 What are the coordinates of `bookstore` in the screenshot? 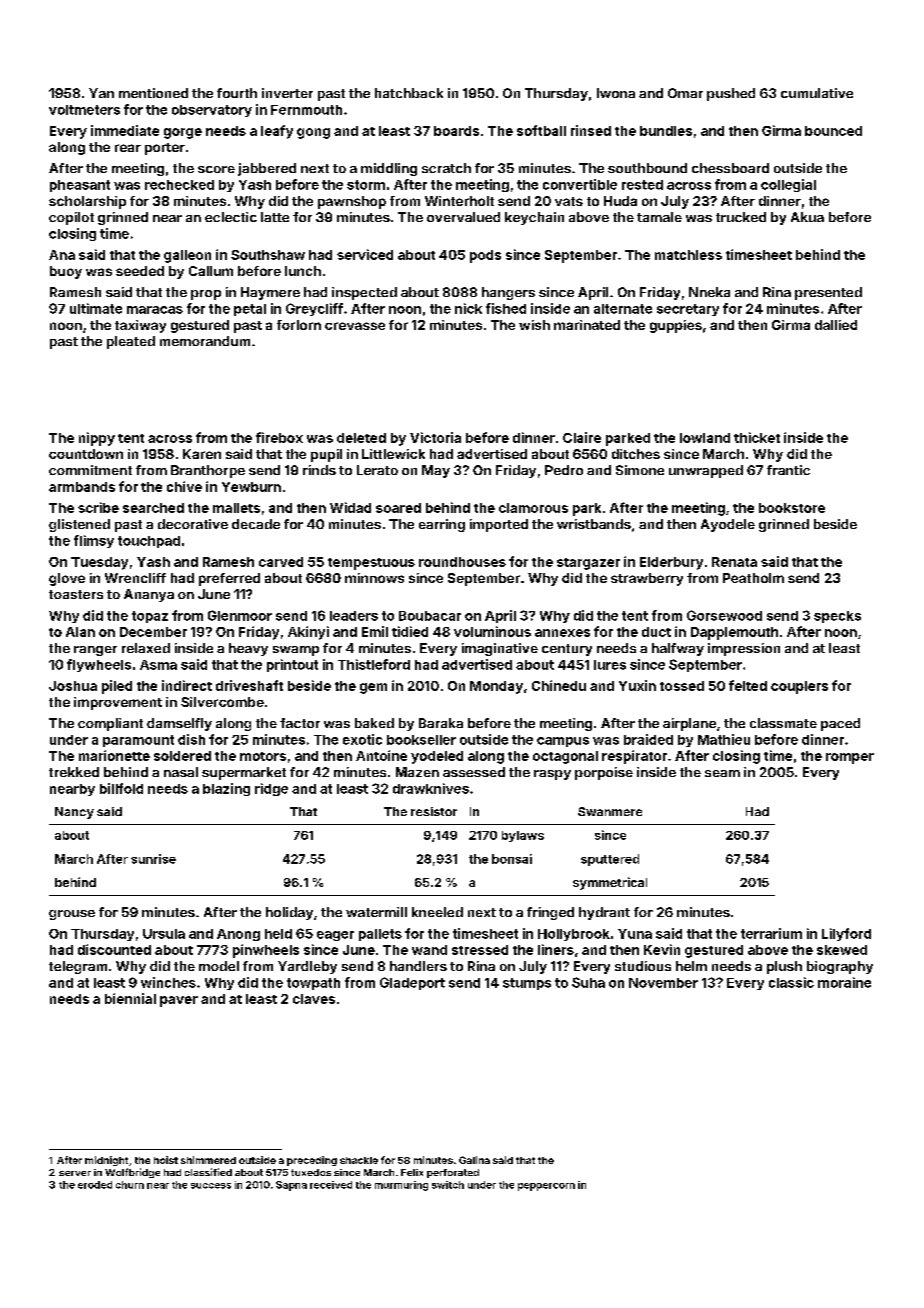 It's located at (792, 508).
